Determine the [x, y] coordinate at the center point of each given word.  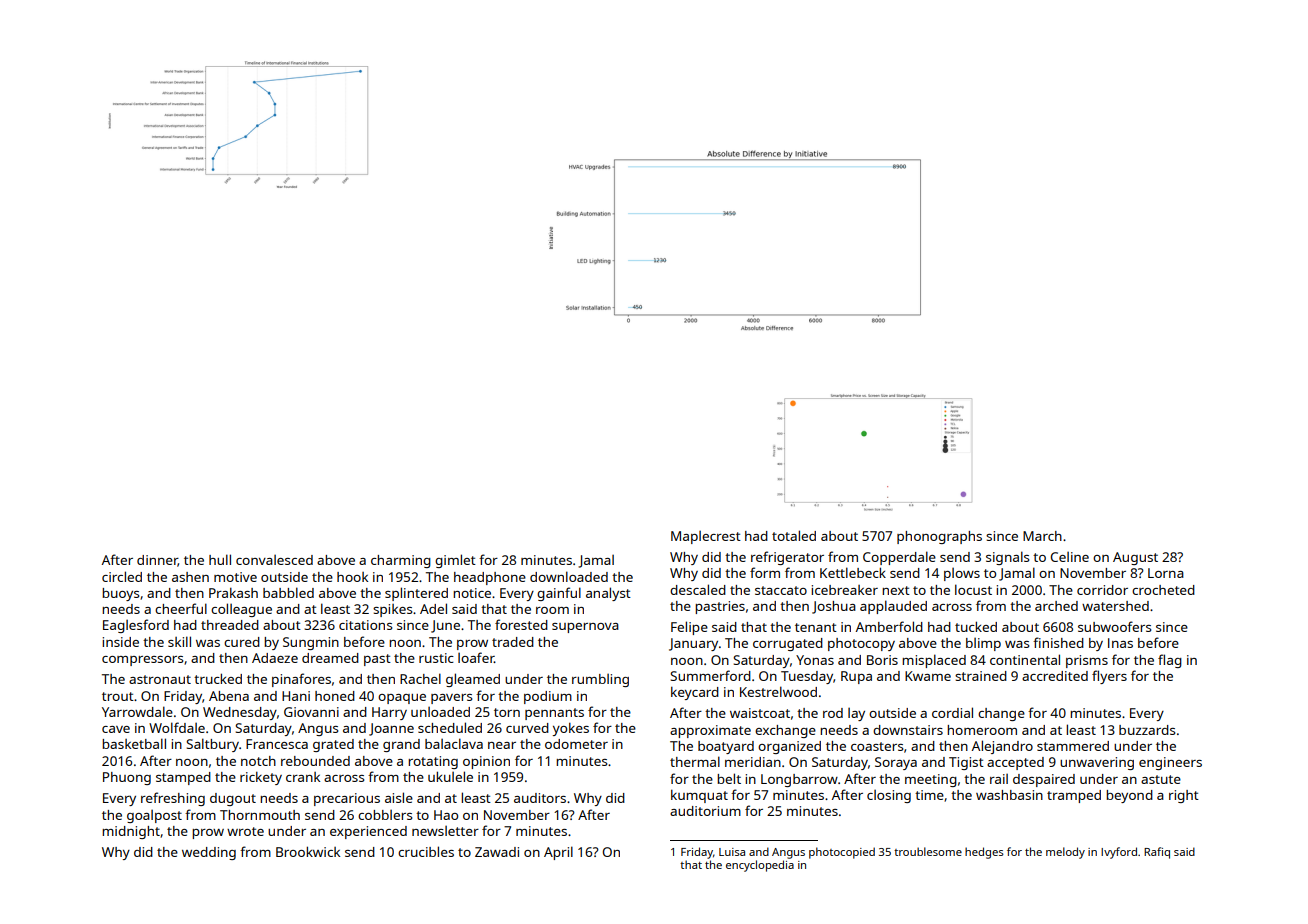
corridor [1102, 590]
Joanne [391, 729]
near [502, 745]
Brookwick [308, 851]
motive [235, 577]
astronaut [160, 679]
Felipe [689, 628]
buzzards [1147, 730]
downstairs [908, 730]
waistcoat [760, 713]
